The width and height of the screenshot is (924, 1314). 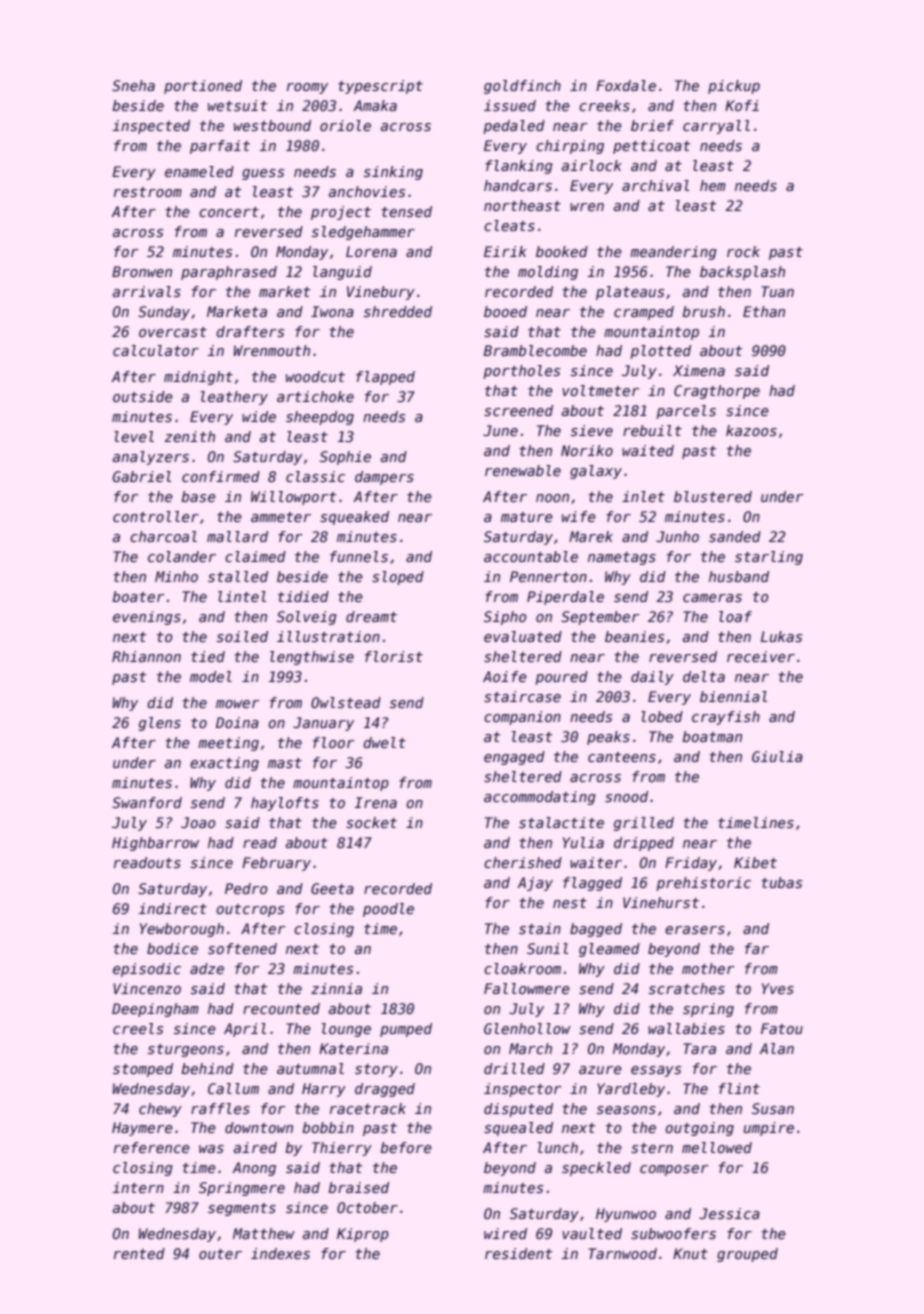 What do you see at coordinates (315, 396) in the screenshot?
I see `artichoke` at bounding box center [315, 396].
